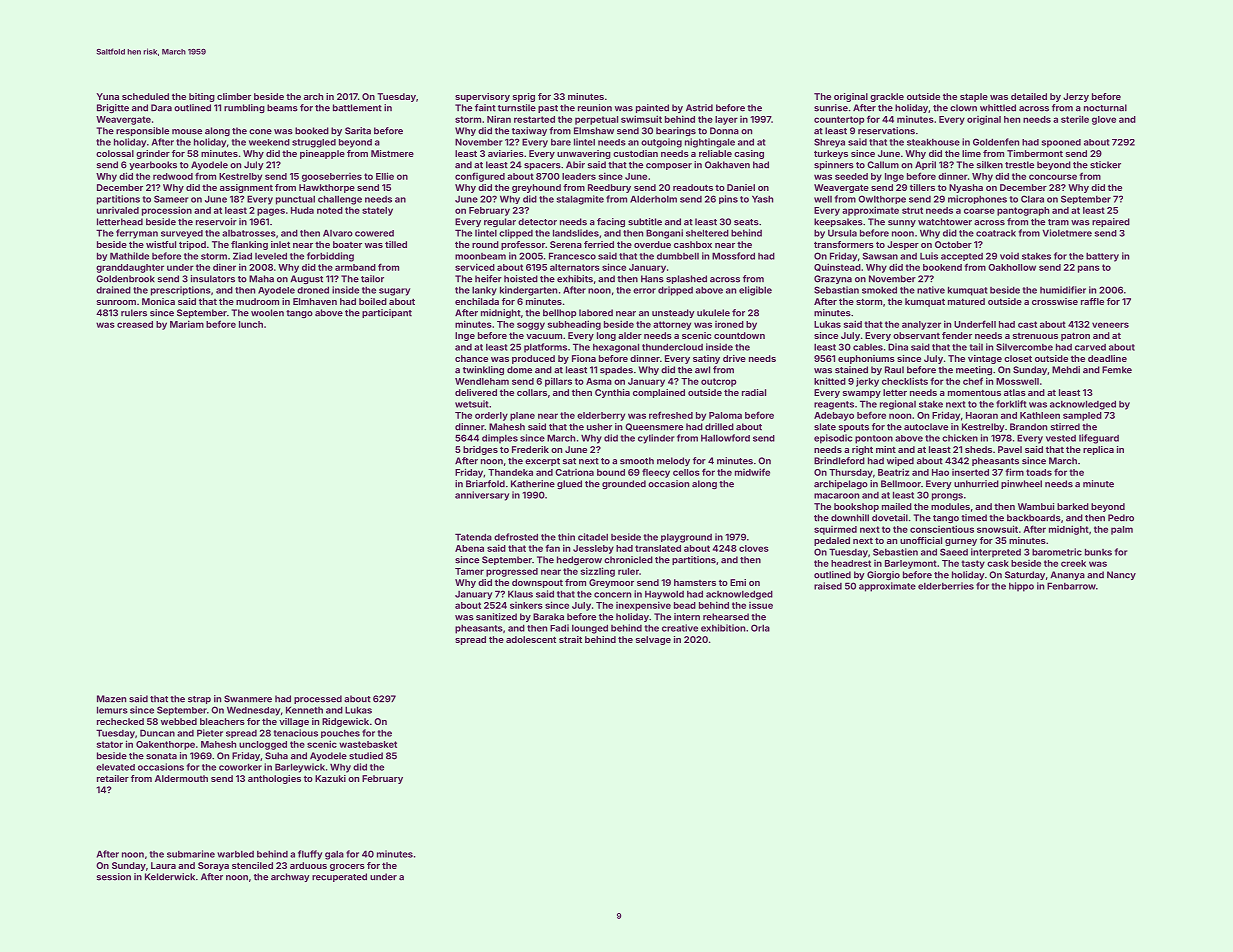 This document has height=952, width=1233. What do you see at coordinates (202, 97) in the document?
I see `biting` at bounding box center [202, 97].
